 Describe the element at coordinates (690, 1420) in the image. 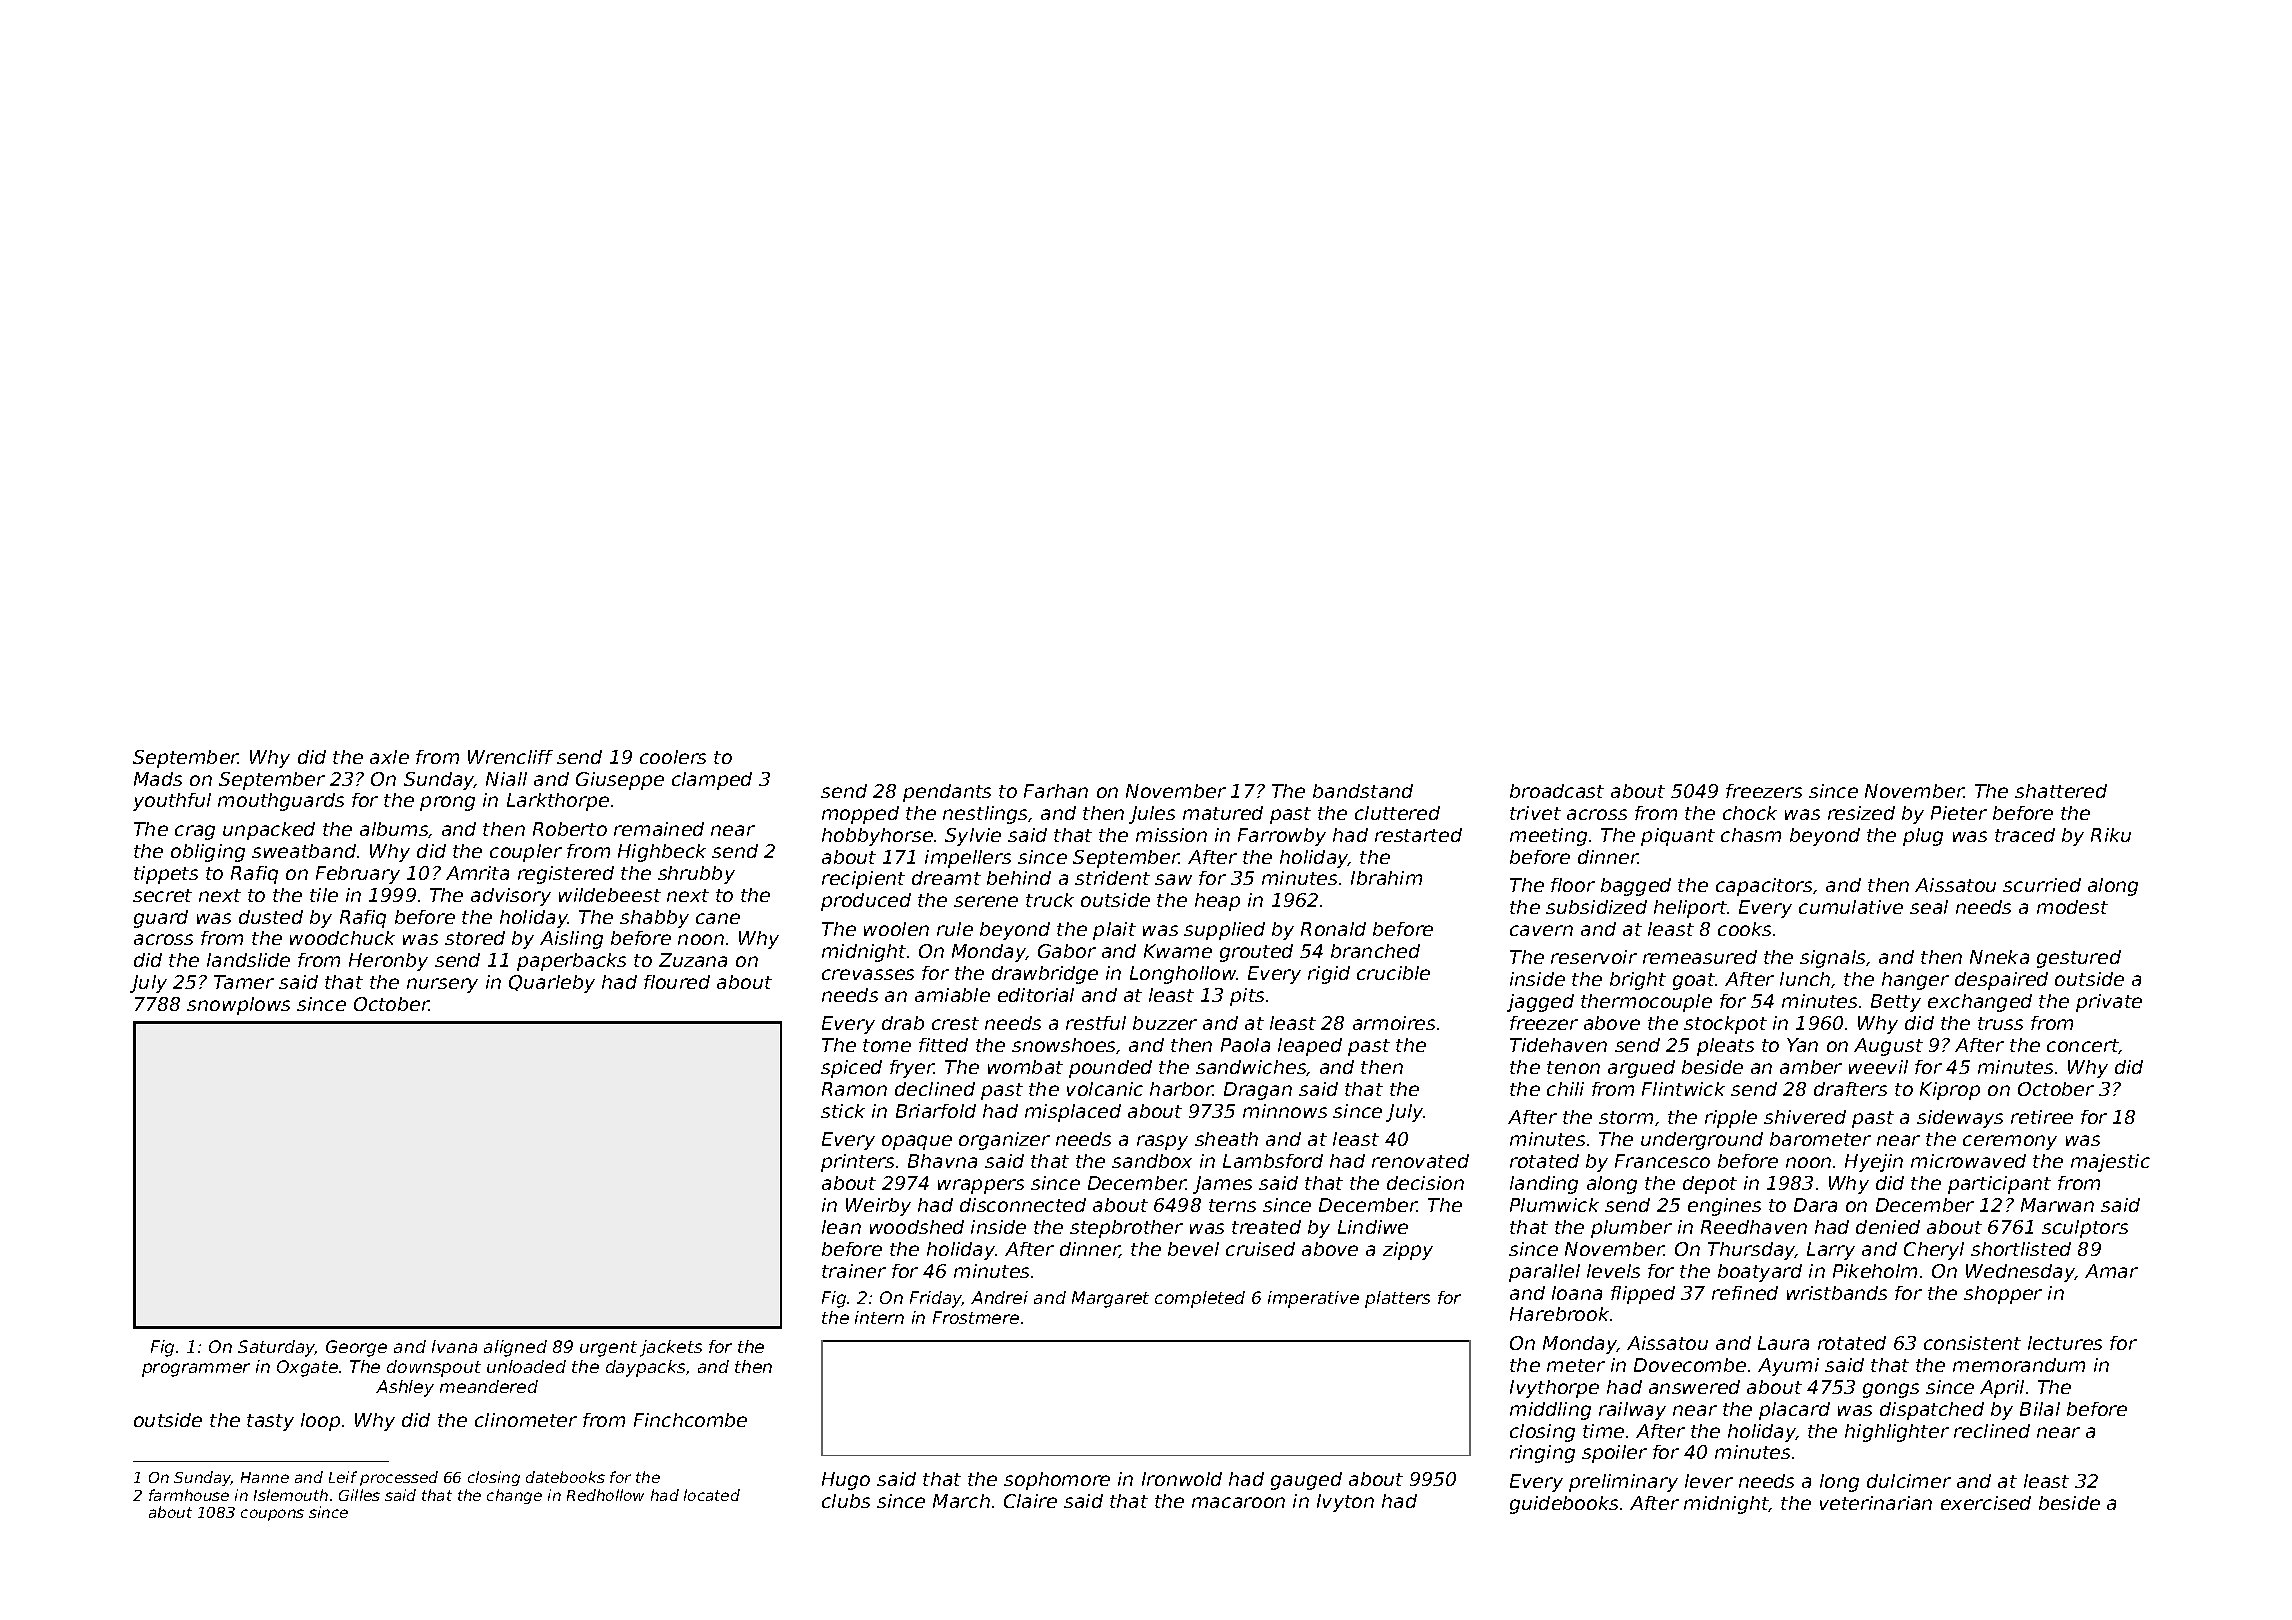

I see `Finchcombe` at that location.
